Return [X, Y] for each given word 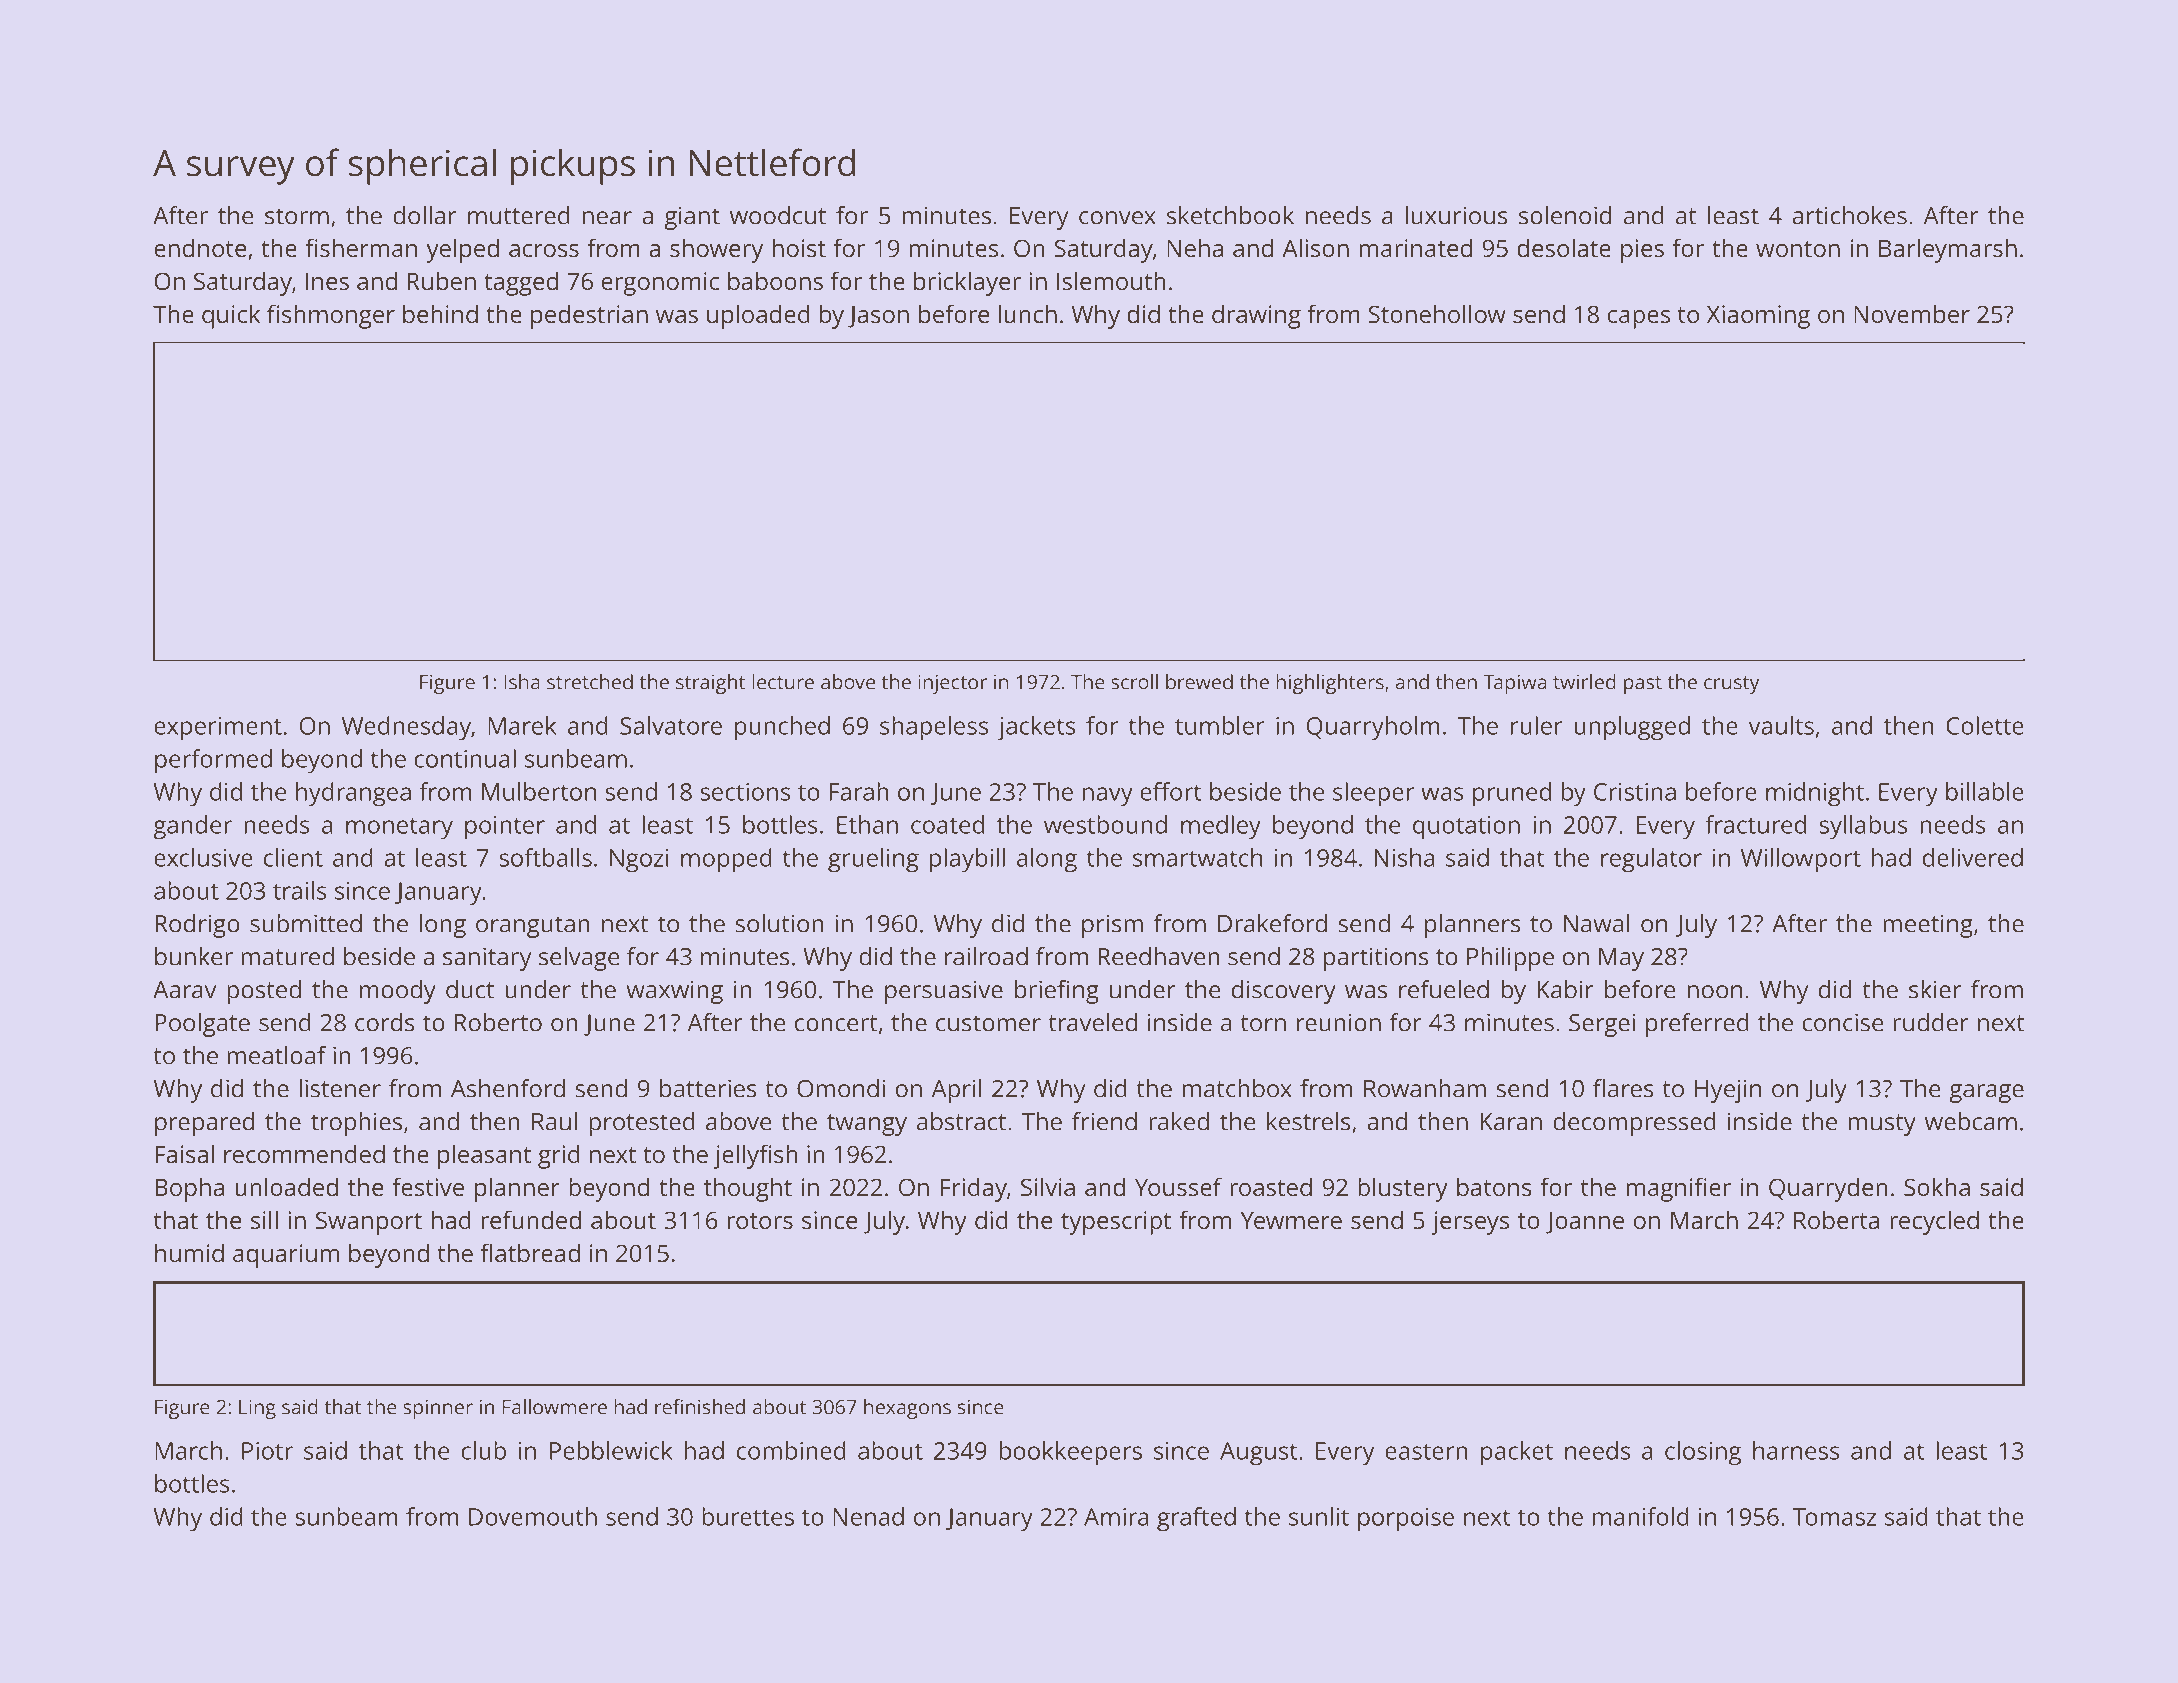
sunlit [1319, 1516]
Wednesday [406, 728]
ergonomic [660, 284]
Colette [1985, 725]
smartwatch [1197, 857]
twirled [1584, 682]
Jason [878, 317]
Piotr [267, 1451]
